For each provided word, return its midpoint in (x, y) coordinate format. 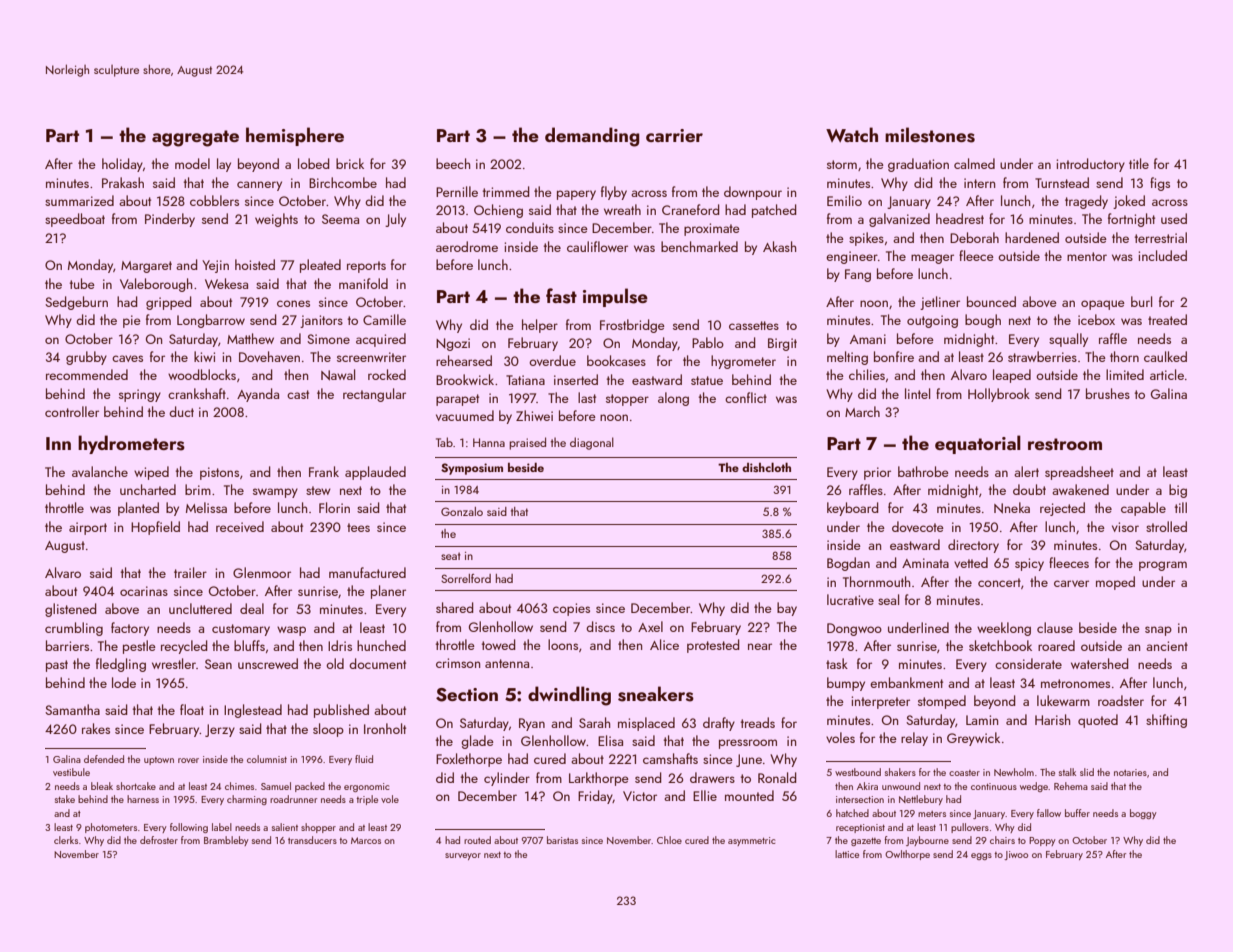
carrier (674, 135)
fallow (1049, 813)
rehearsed (464, 360)
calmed (974, 163)
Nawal (338, 375)
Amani (868, 339)
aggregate (195, 138)
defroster (159, 840)
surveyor (463, 856)
